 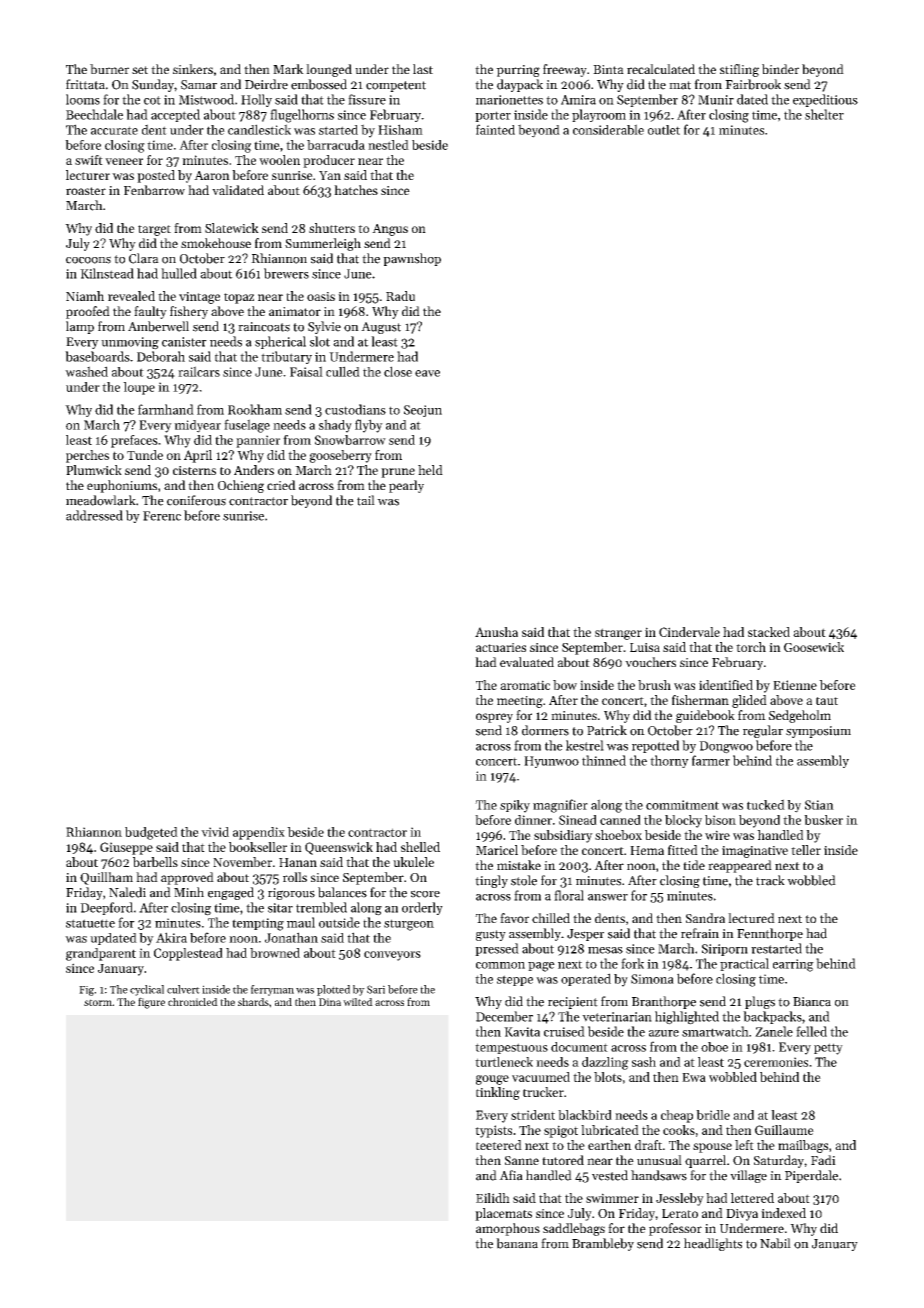 I want to click on brewers, so click(x=286, y=273).
